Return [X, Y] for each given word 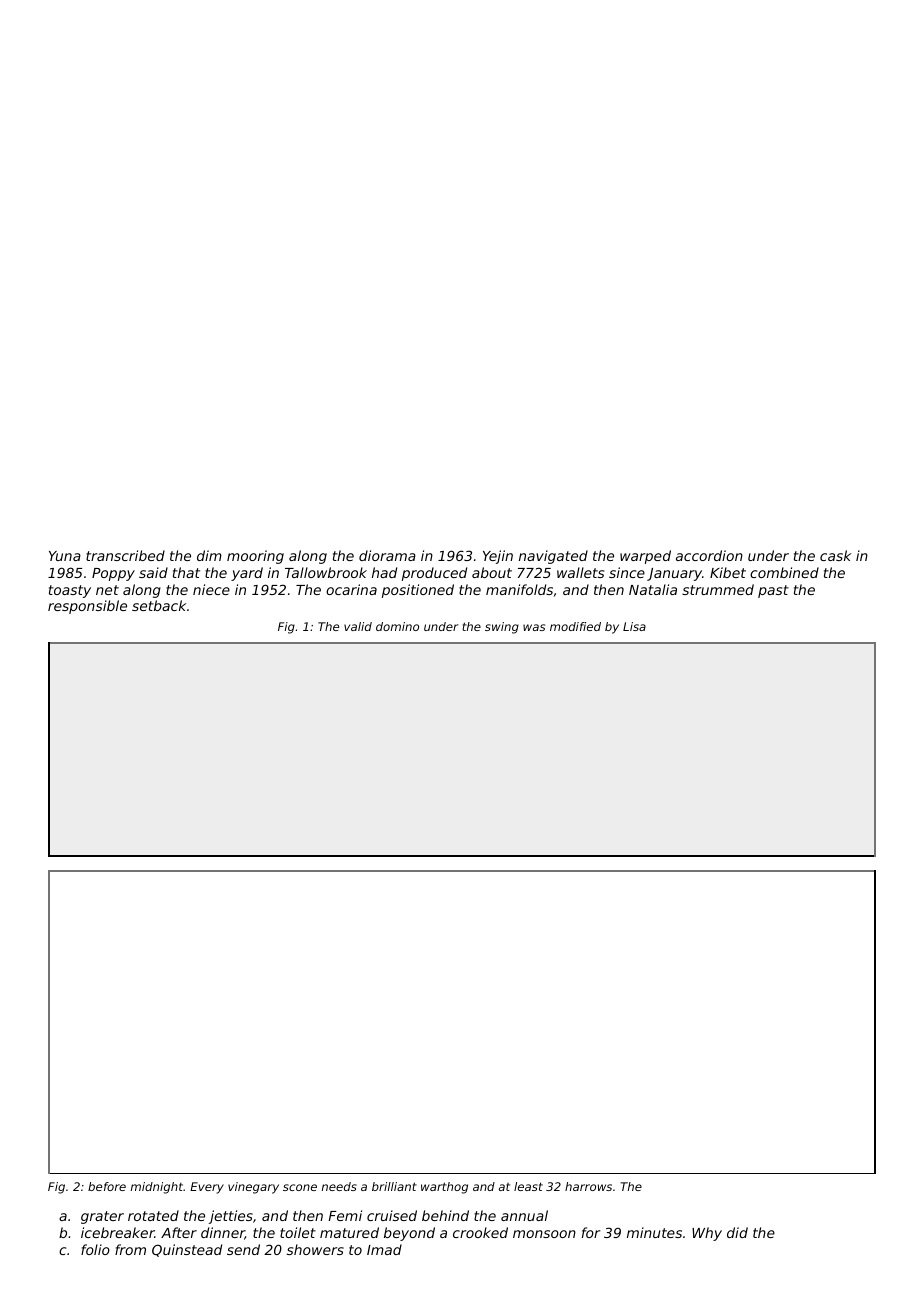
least [528, 1186]
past [773, 591]
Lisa [634, 626]
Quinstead [187, 1250]
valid [358, 626]
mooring [255, 557]
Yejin [498, 557]
